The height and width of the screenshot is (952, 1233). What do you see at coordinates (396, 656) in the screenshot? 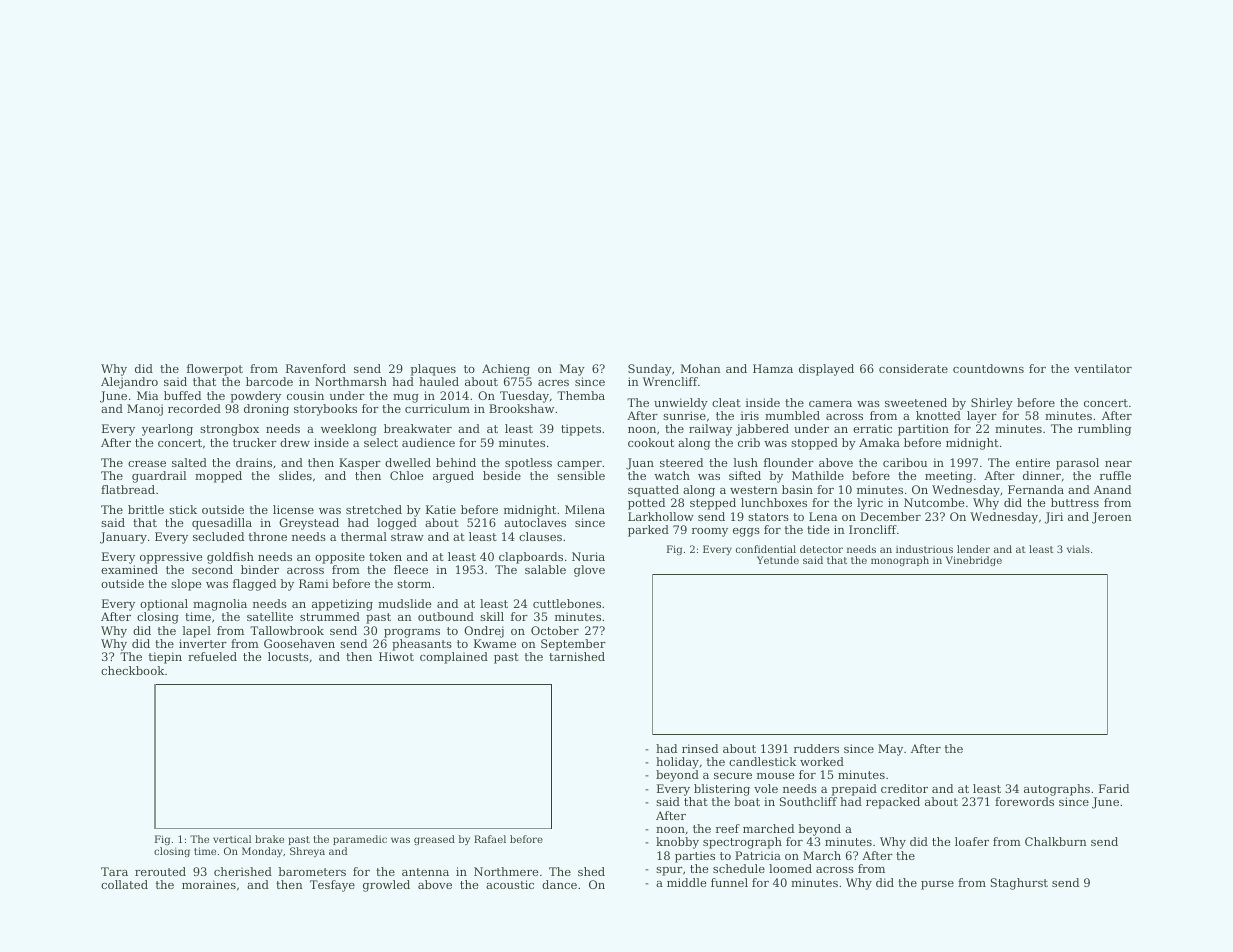
I see `Hiwot` at bounding box center [396, 656].
